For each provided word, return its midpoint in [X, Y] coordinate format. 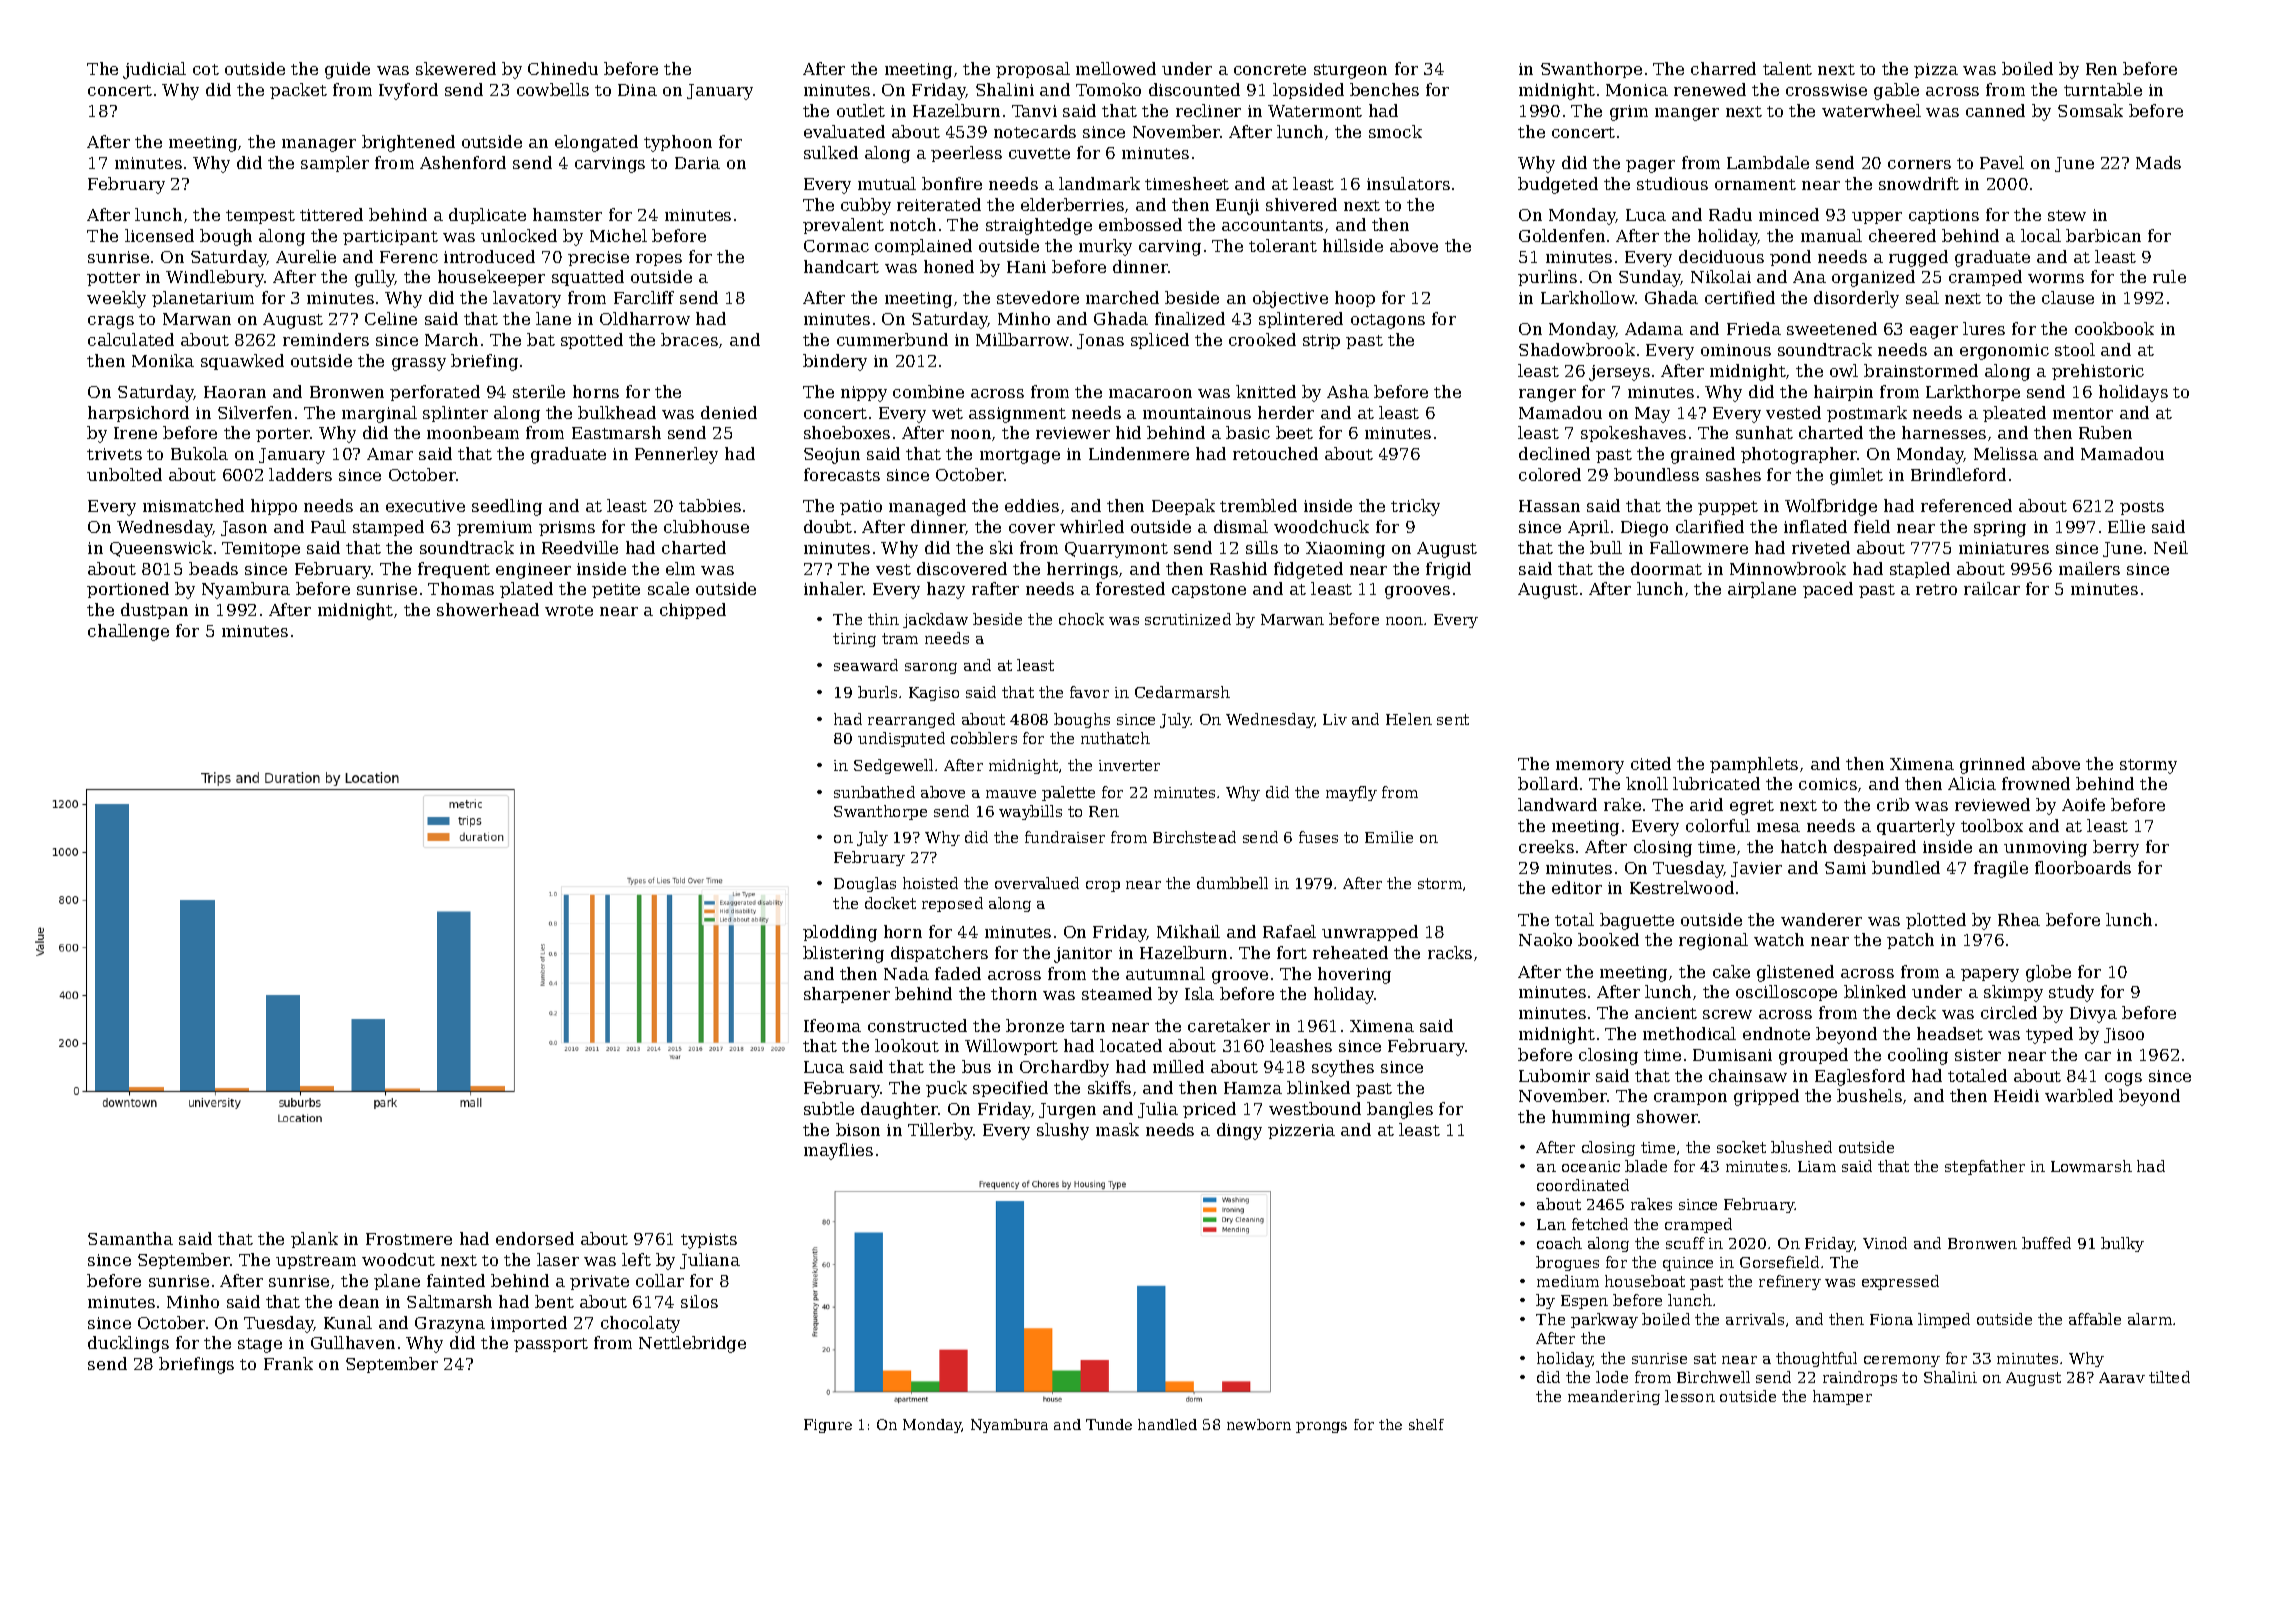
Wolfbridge [1831, 507]
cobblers [984, 738]
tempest [260, 217]
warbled [2079, 1095]
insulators [1408, 183]
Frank [288, 1363]
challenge [128, 632]
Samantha [130, 1238]
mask [1117, 1129]
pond [1790, 258]
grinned [1992, 765]
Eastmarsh [616, 432]
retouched [1275, 453]
